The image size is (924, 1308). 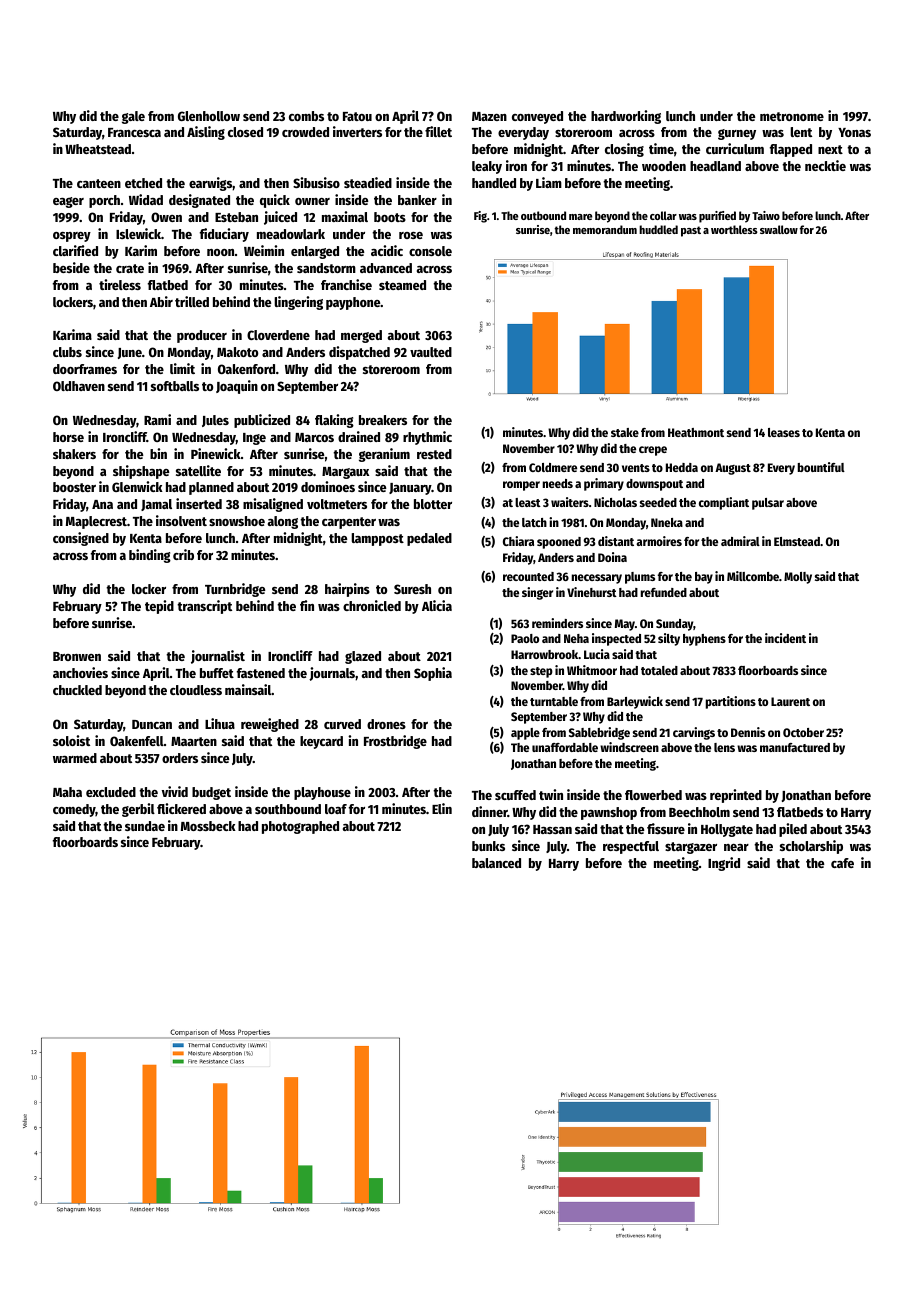 What do you see at coordinates (215, 421) in the screenshot?
I see `Jules` at bounding box center [215, 421].
